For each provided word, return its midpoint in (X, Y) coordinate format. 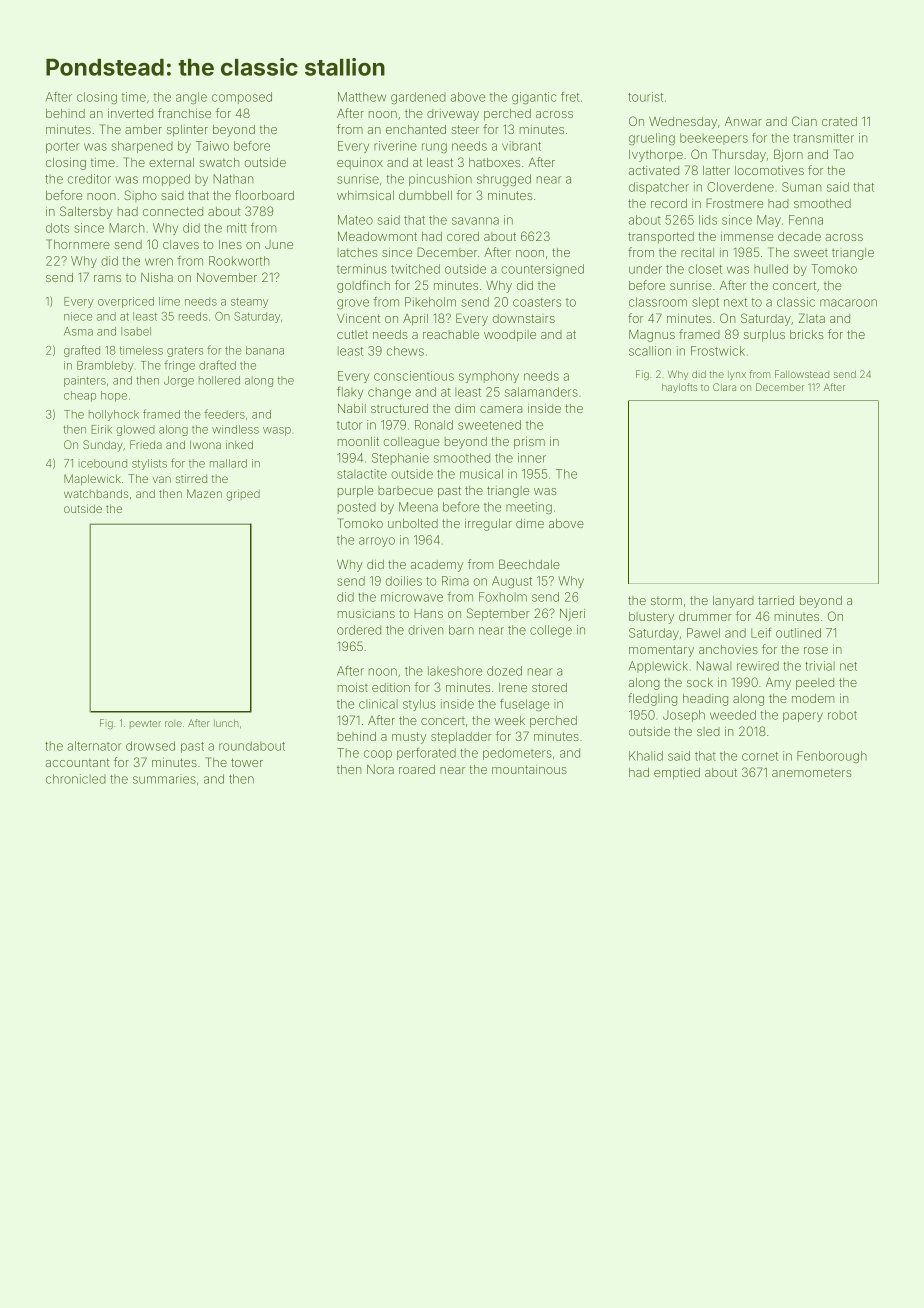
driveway (453, 115)
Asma (78, 331)
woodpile (510, 336)
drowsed (150, 746)
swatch (219, 162)
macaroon (848, 303)
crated (839, 121)
